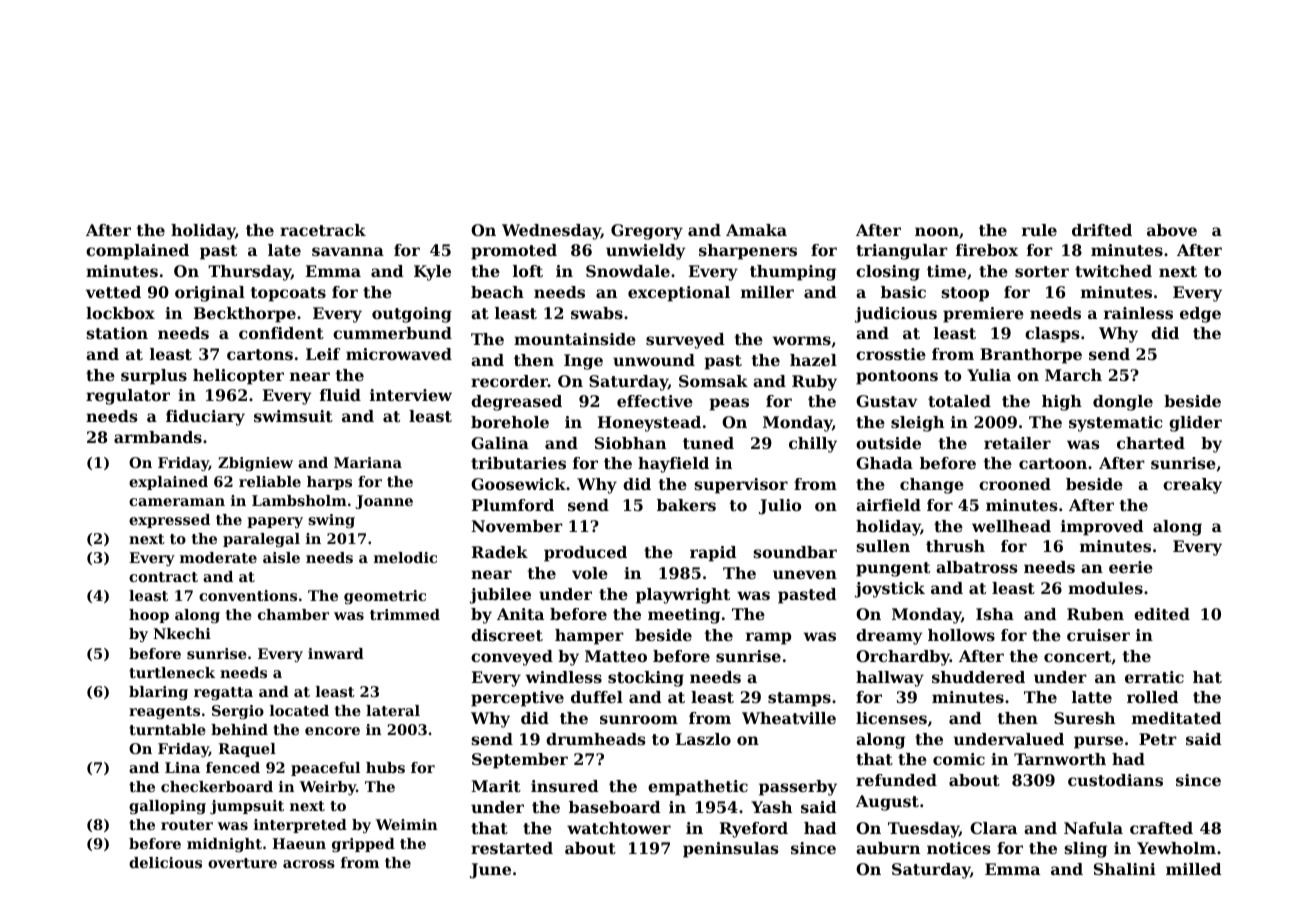 The image size is (1308, 924). I want to click on inward, so click(336, 653).
